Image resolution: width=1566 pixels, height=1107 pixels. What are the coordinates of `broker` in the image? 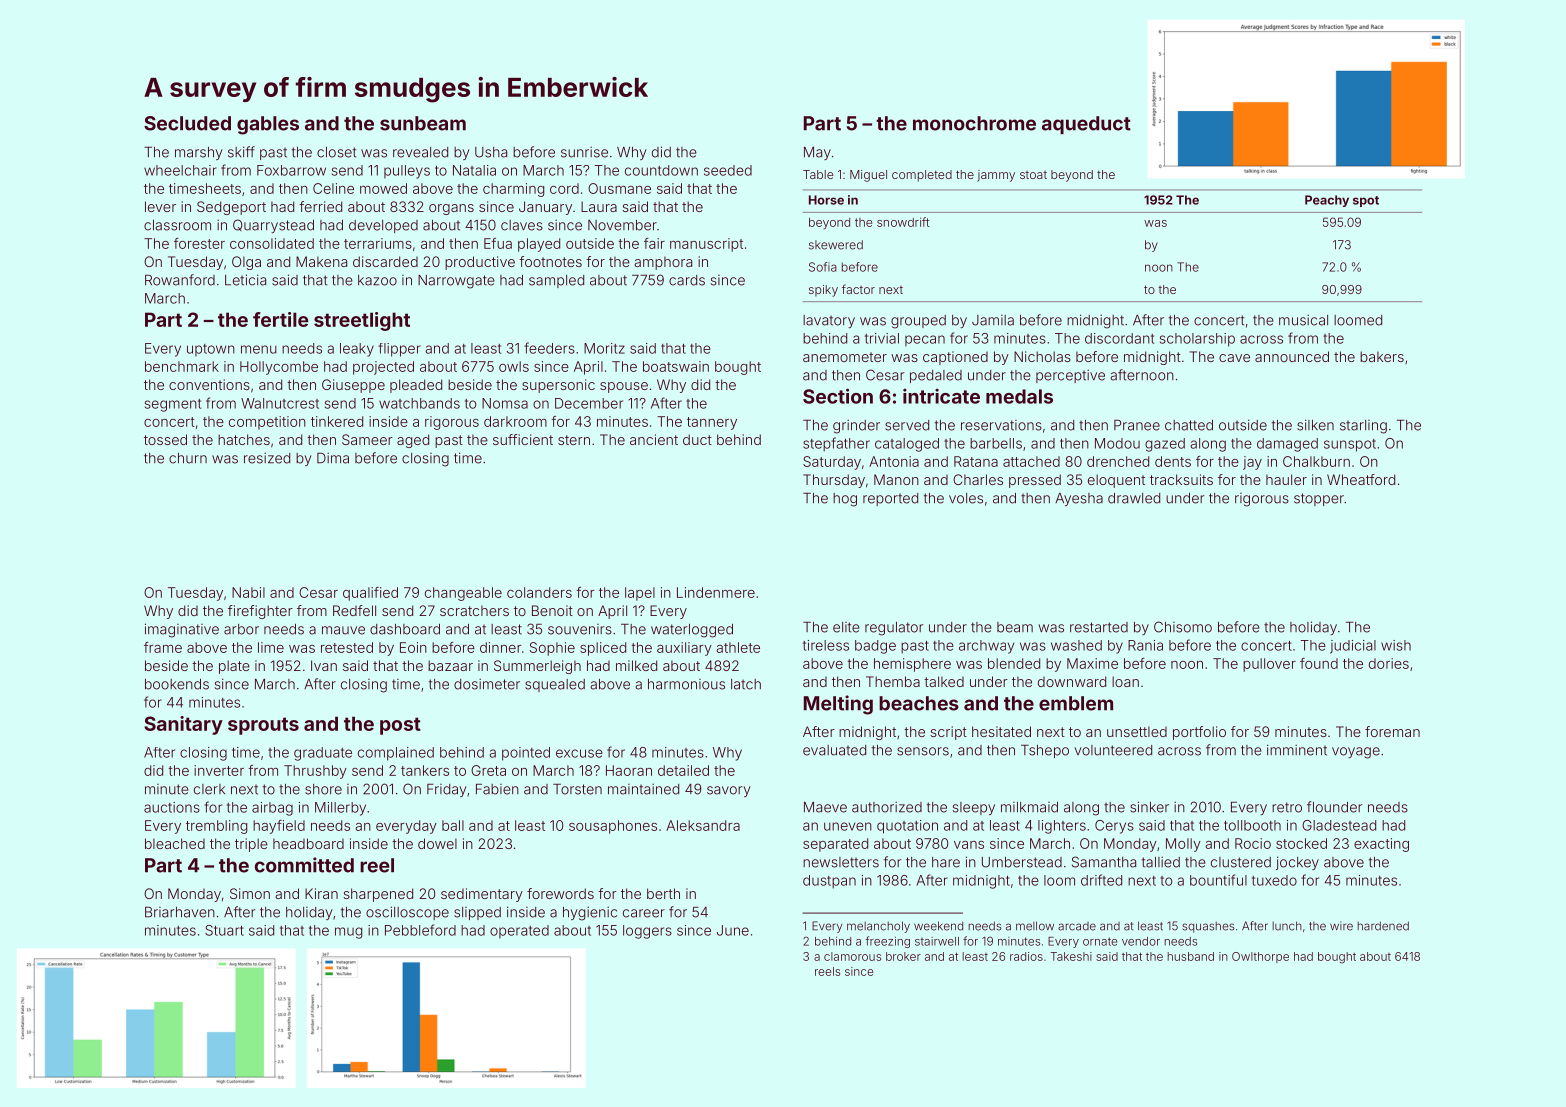 It's located at (903, 956).
